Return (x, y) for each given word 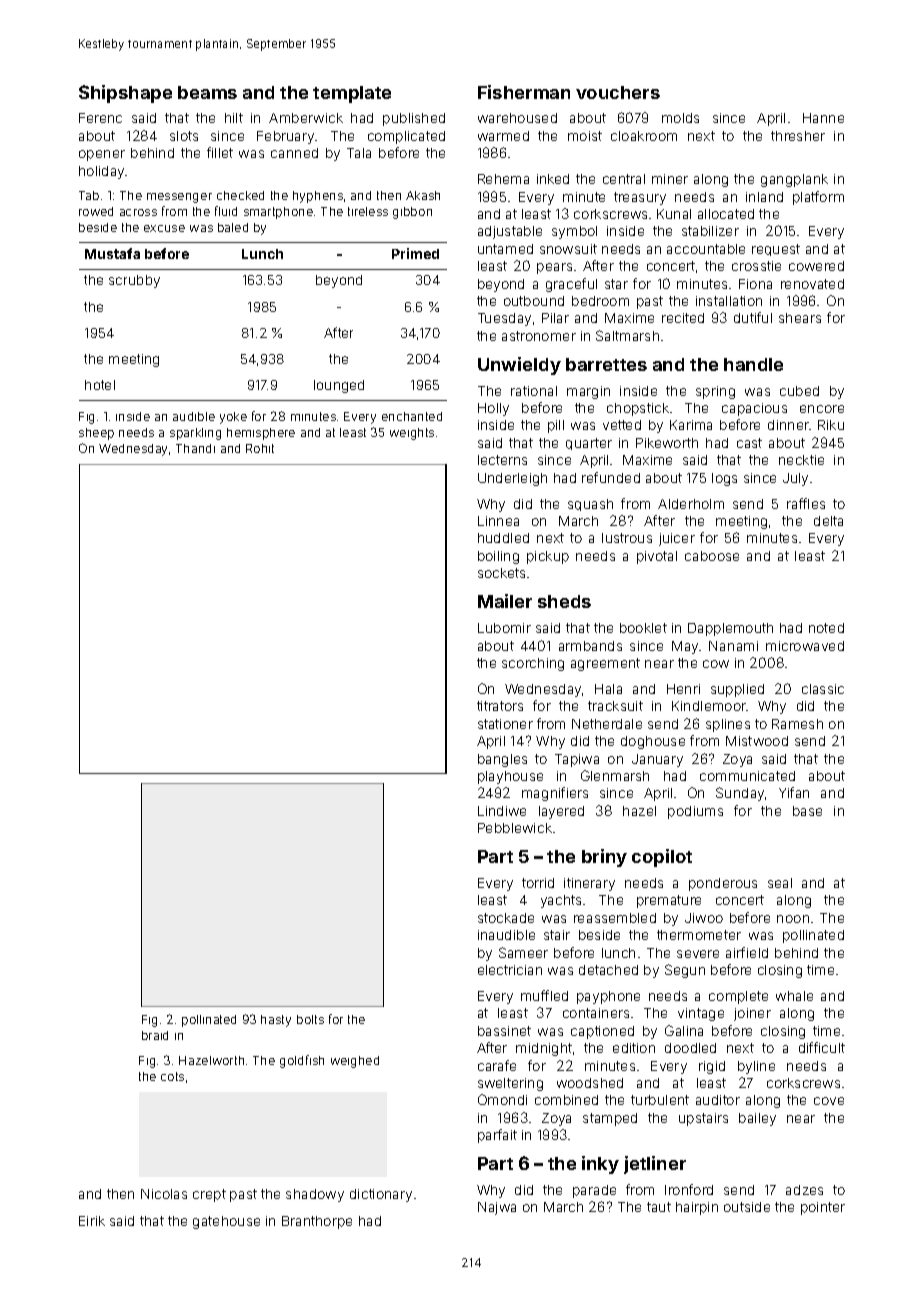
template (352, 94)
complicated (406, 137)
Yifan (794, 792)
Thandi (195, 448)
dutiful (753, 317)
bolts (310, 1019)
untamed (505, 249)
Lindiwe (502, 811)
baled (233, 227)
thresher (798, 136)
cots (172, 1076)
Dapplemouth (730, 629)
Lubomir (504, 628)
